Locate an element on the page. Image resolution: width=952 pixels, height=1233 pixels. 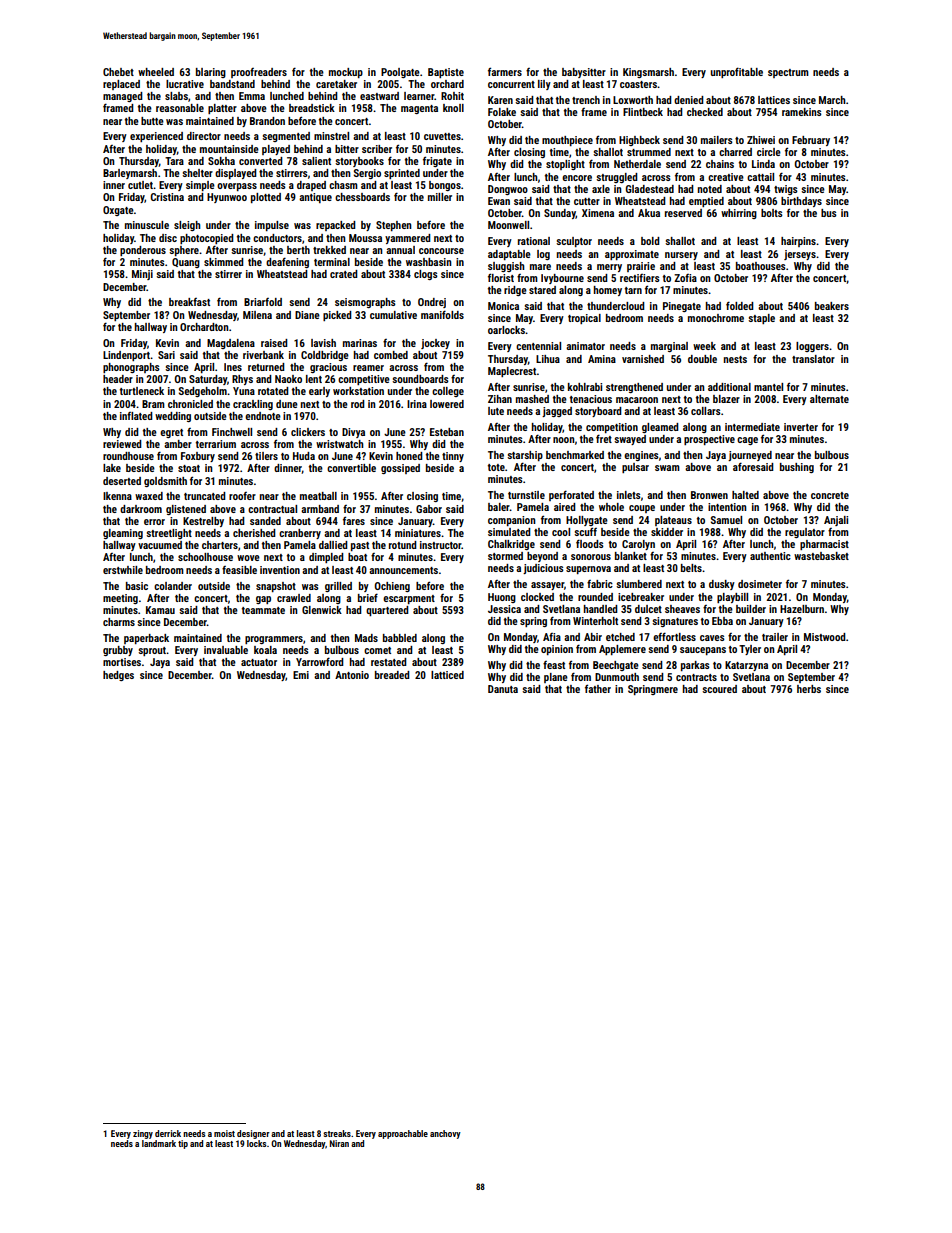
Finchwell is located at coordinates (232, 432).
